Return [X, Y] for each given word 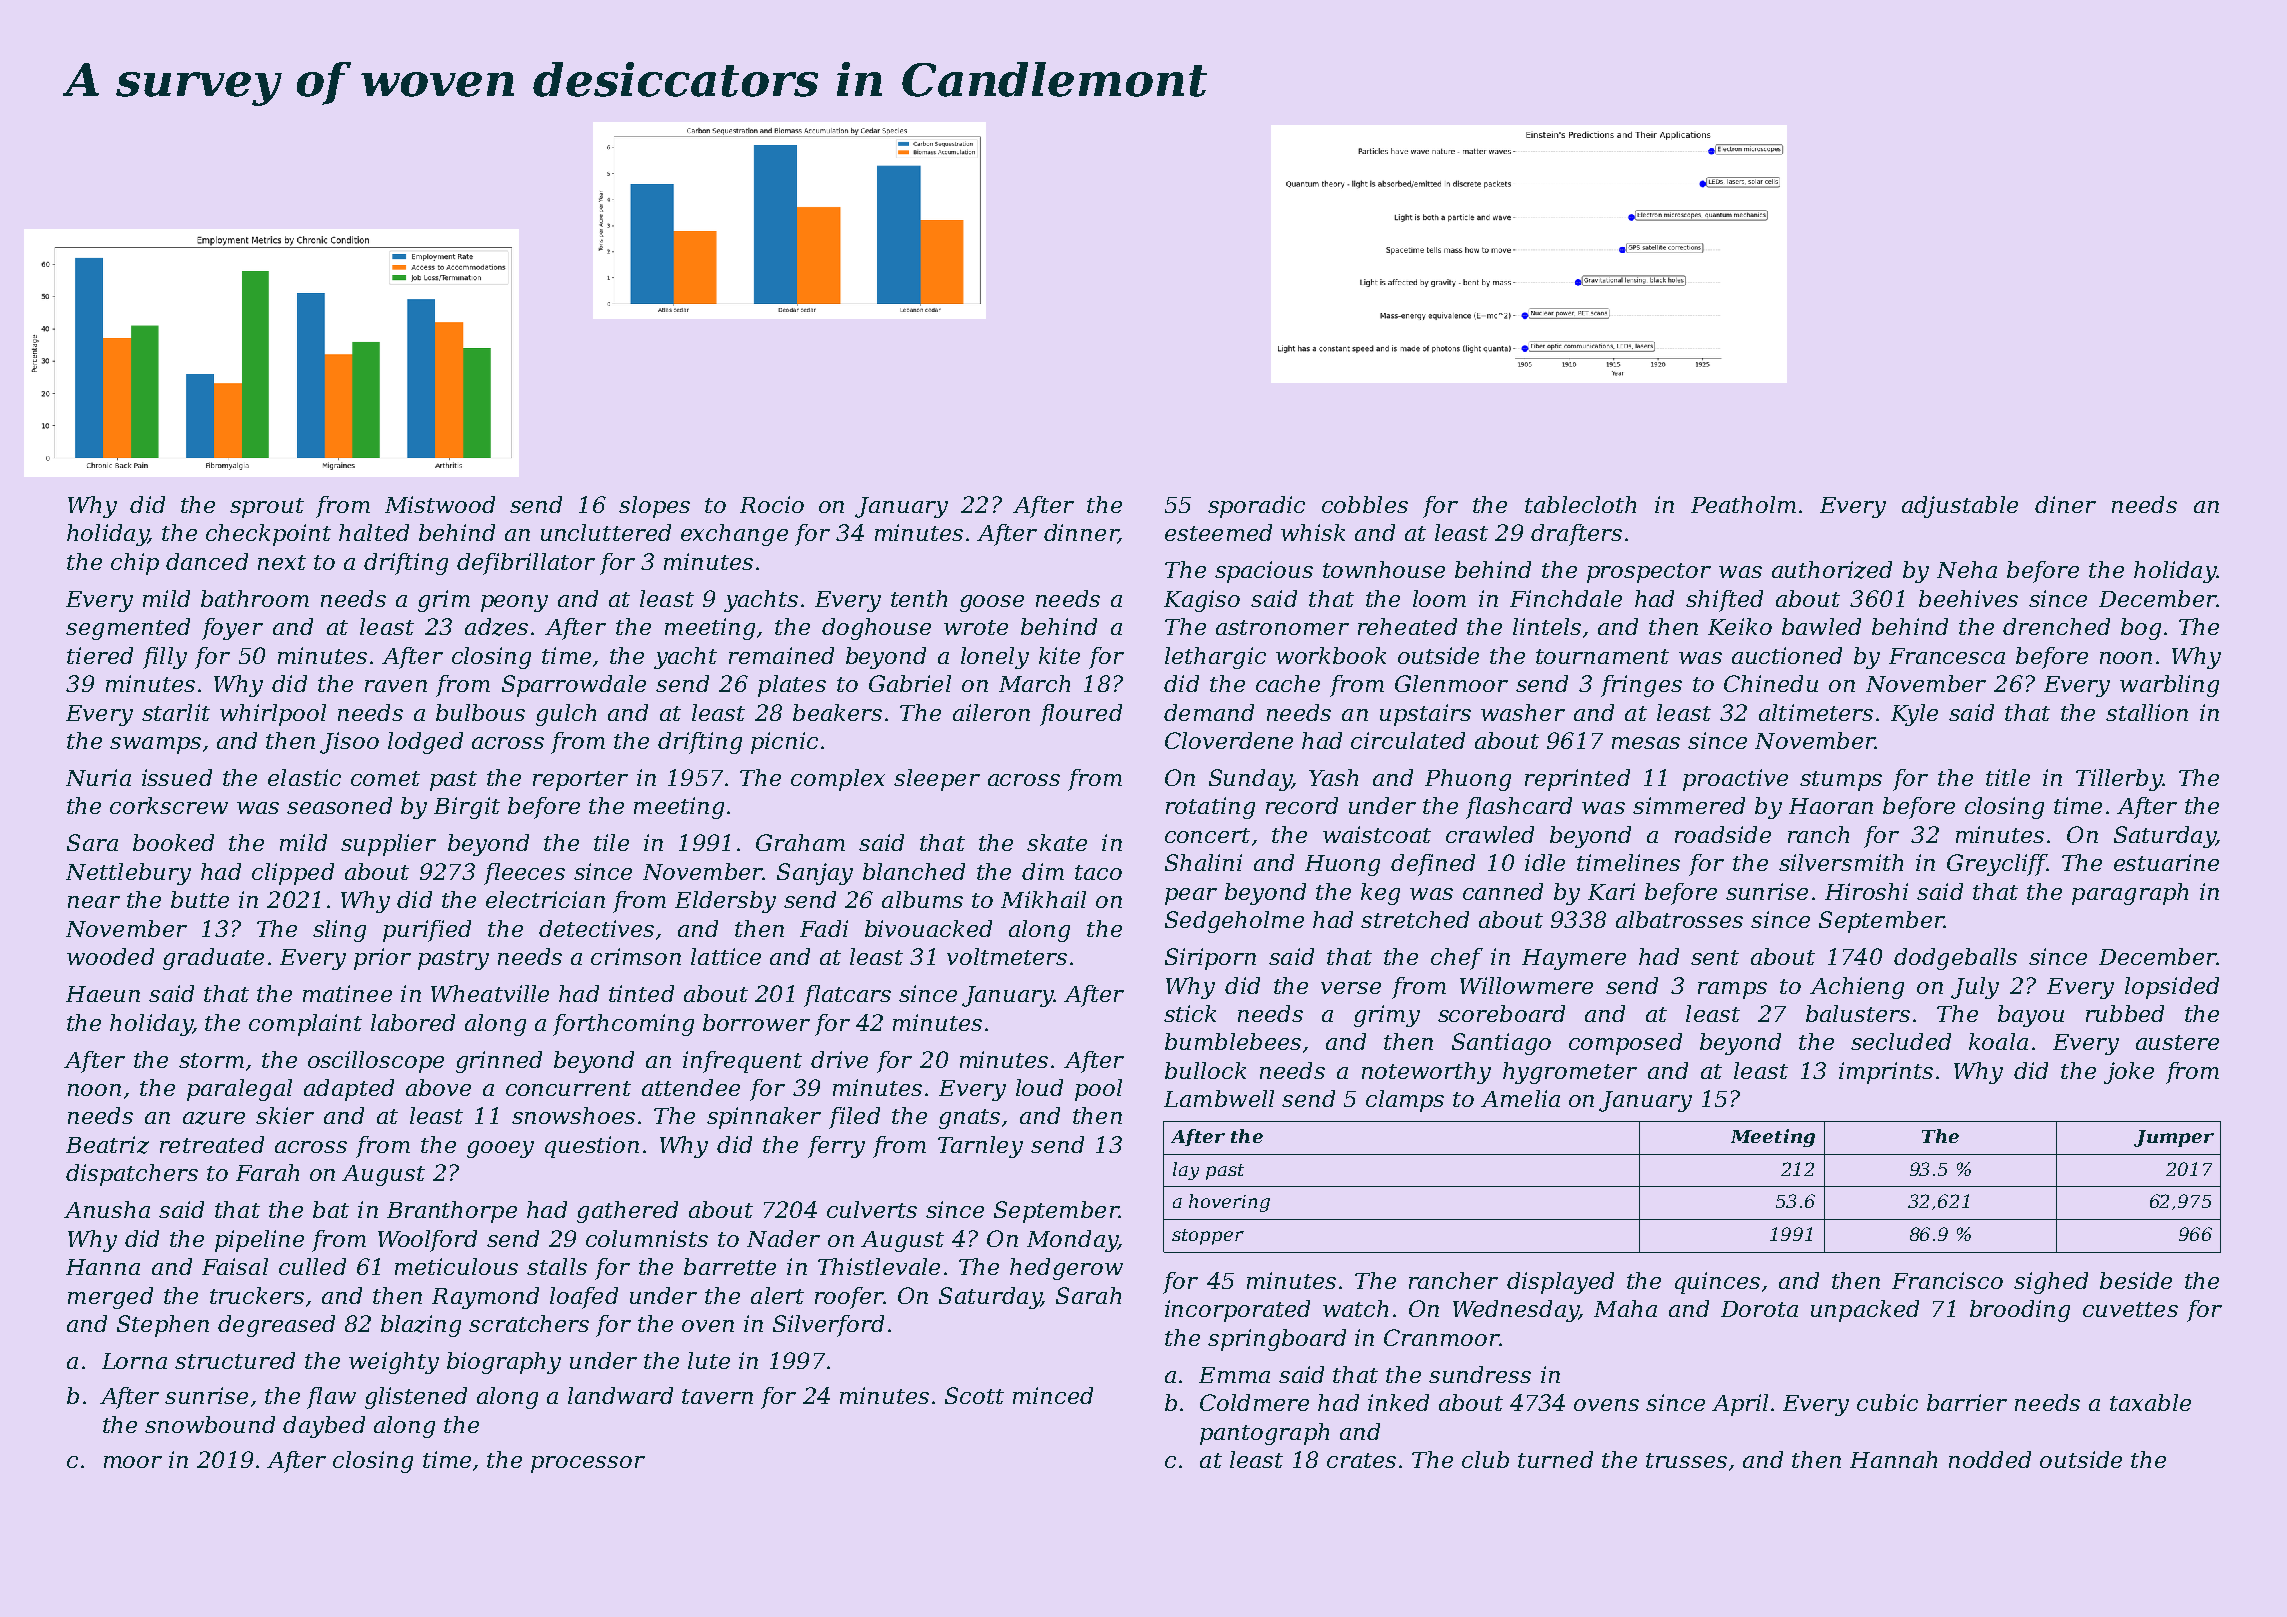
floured [1081, 715]
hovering [1229, 1203]
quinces [1717, 1283]
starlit [176, 712]
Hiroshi [1866, 891]
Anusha [107, 1209]
